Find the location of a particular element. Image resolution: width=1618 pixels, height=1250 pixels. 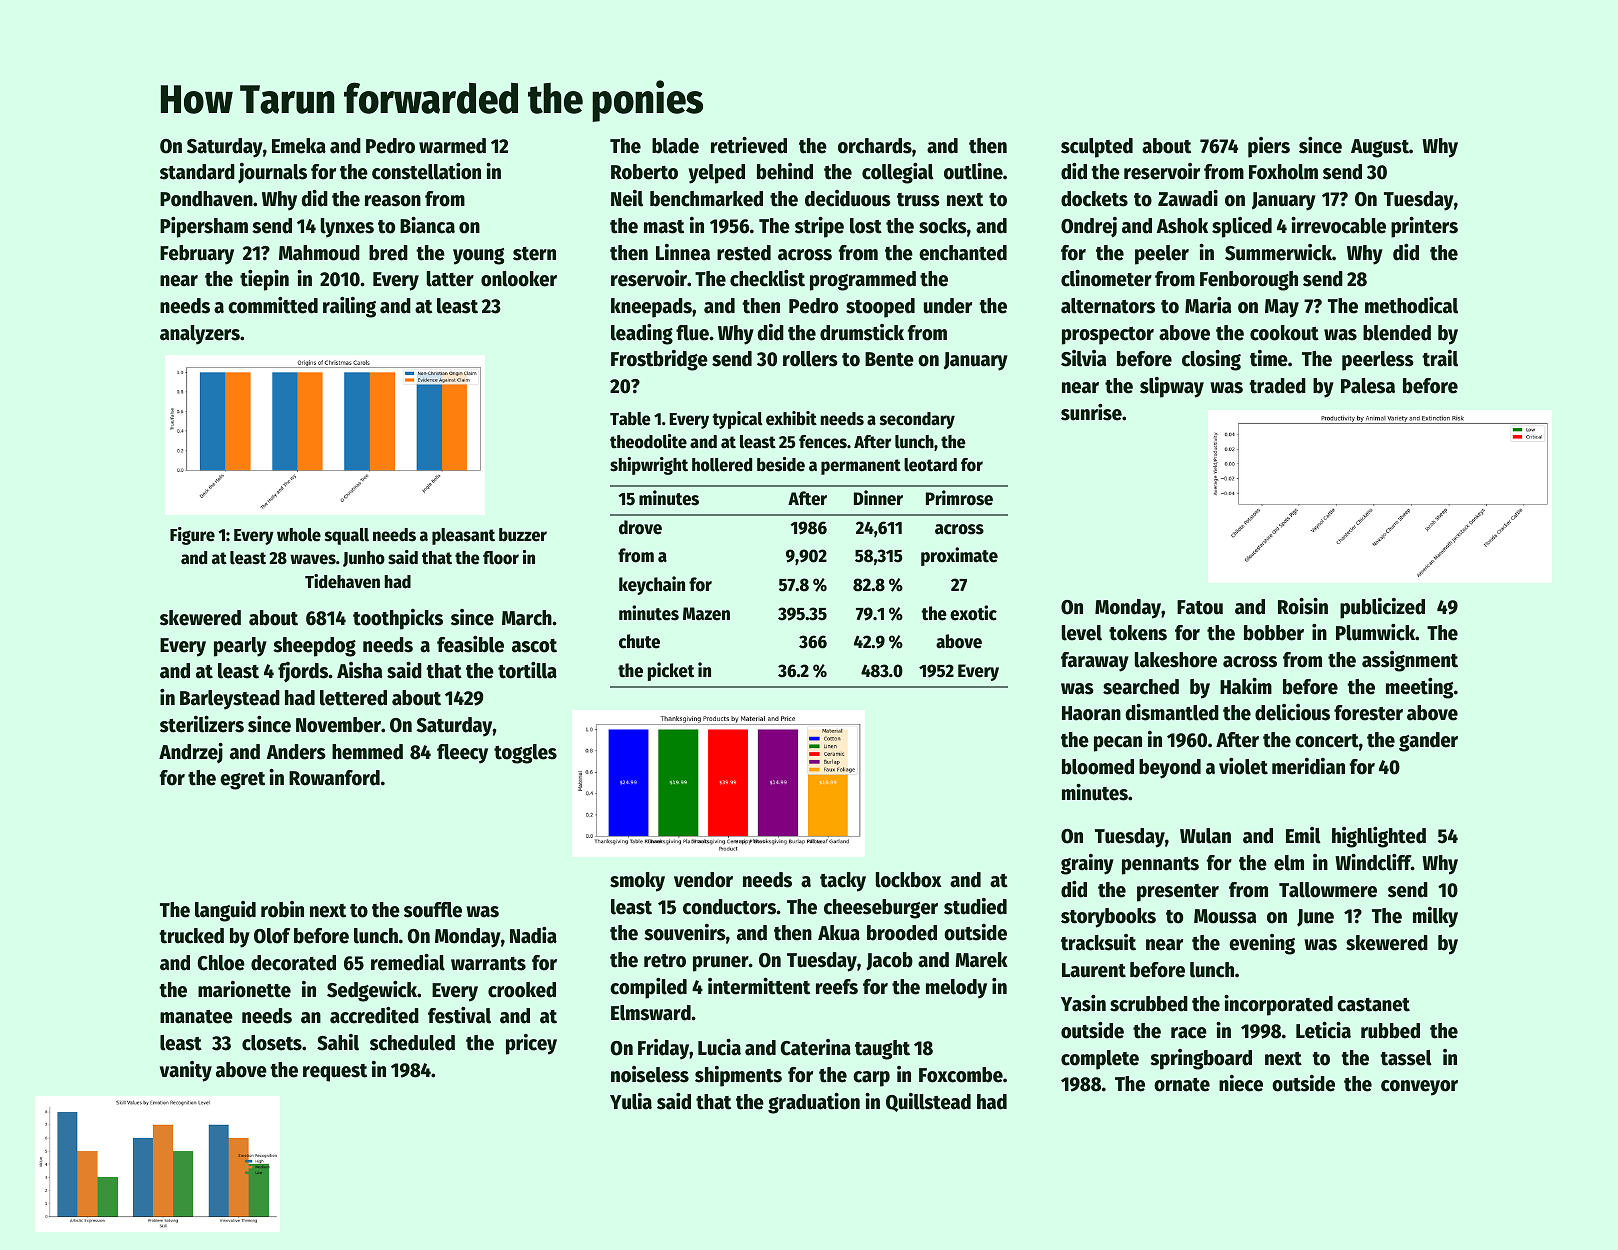

typical is located at coordinates (737, 420).
